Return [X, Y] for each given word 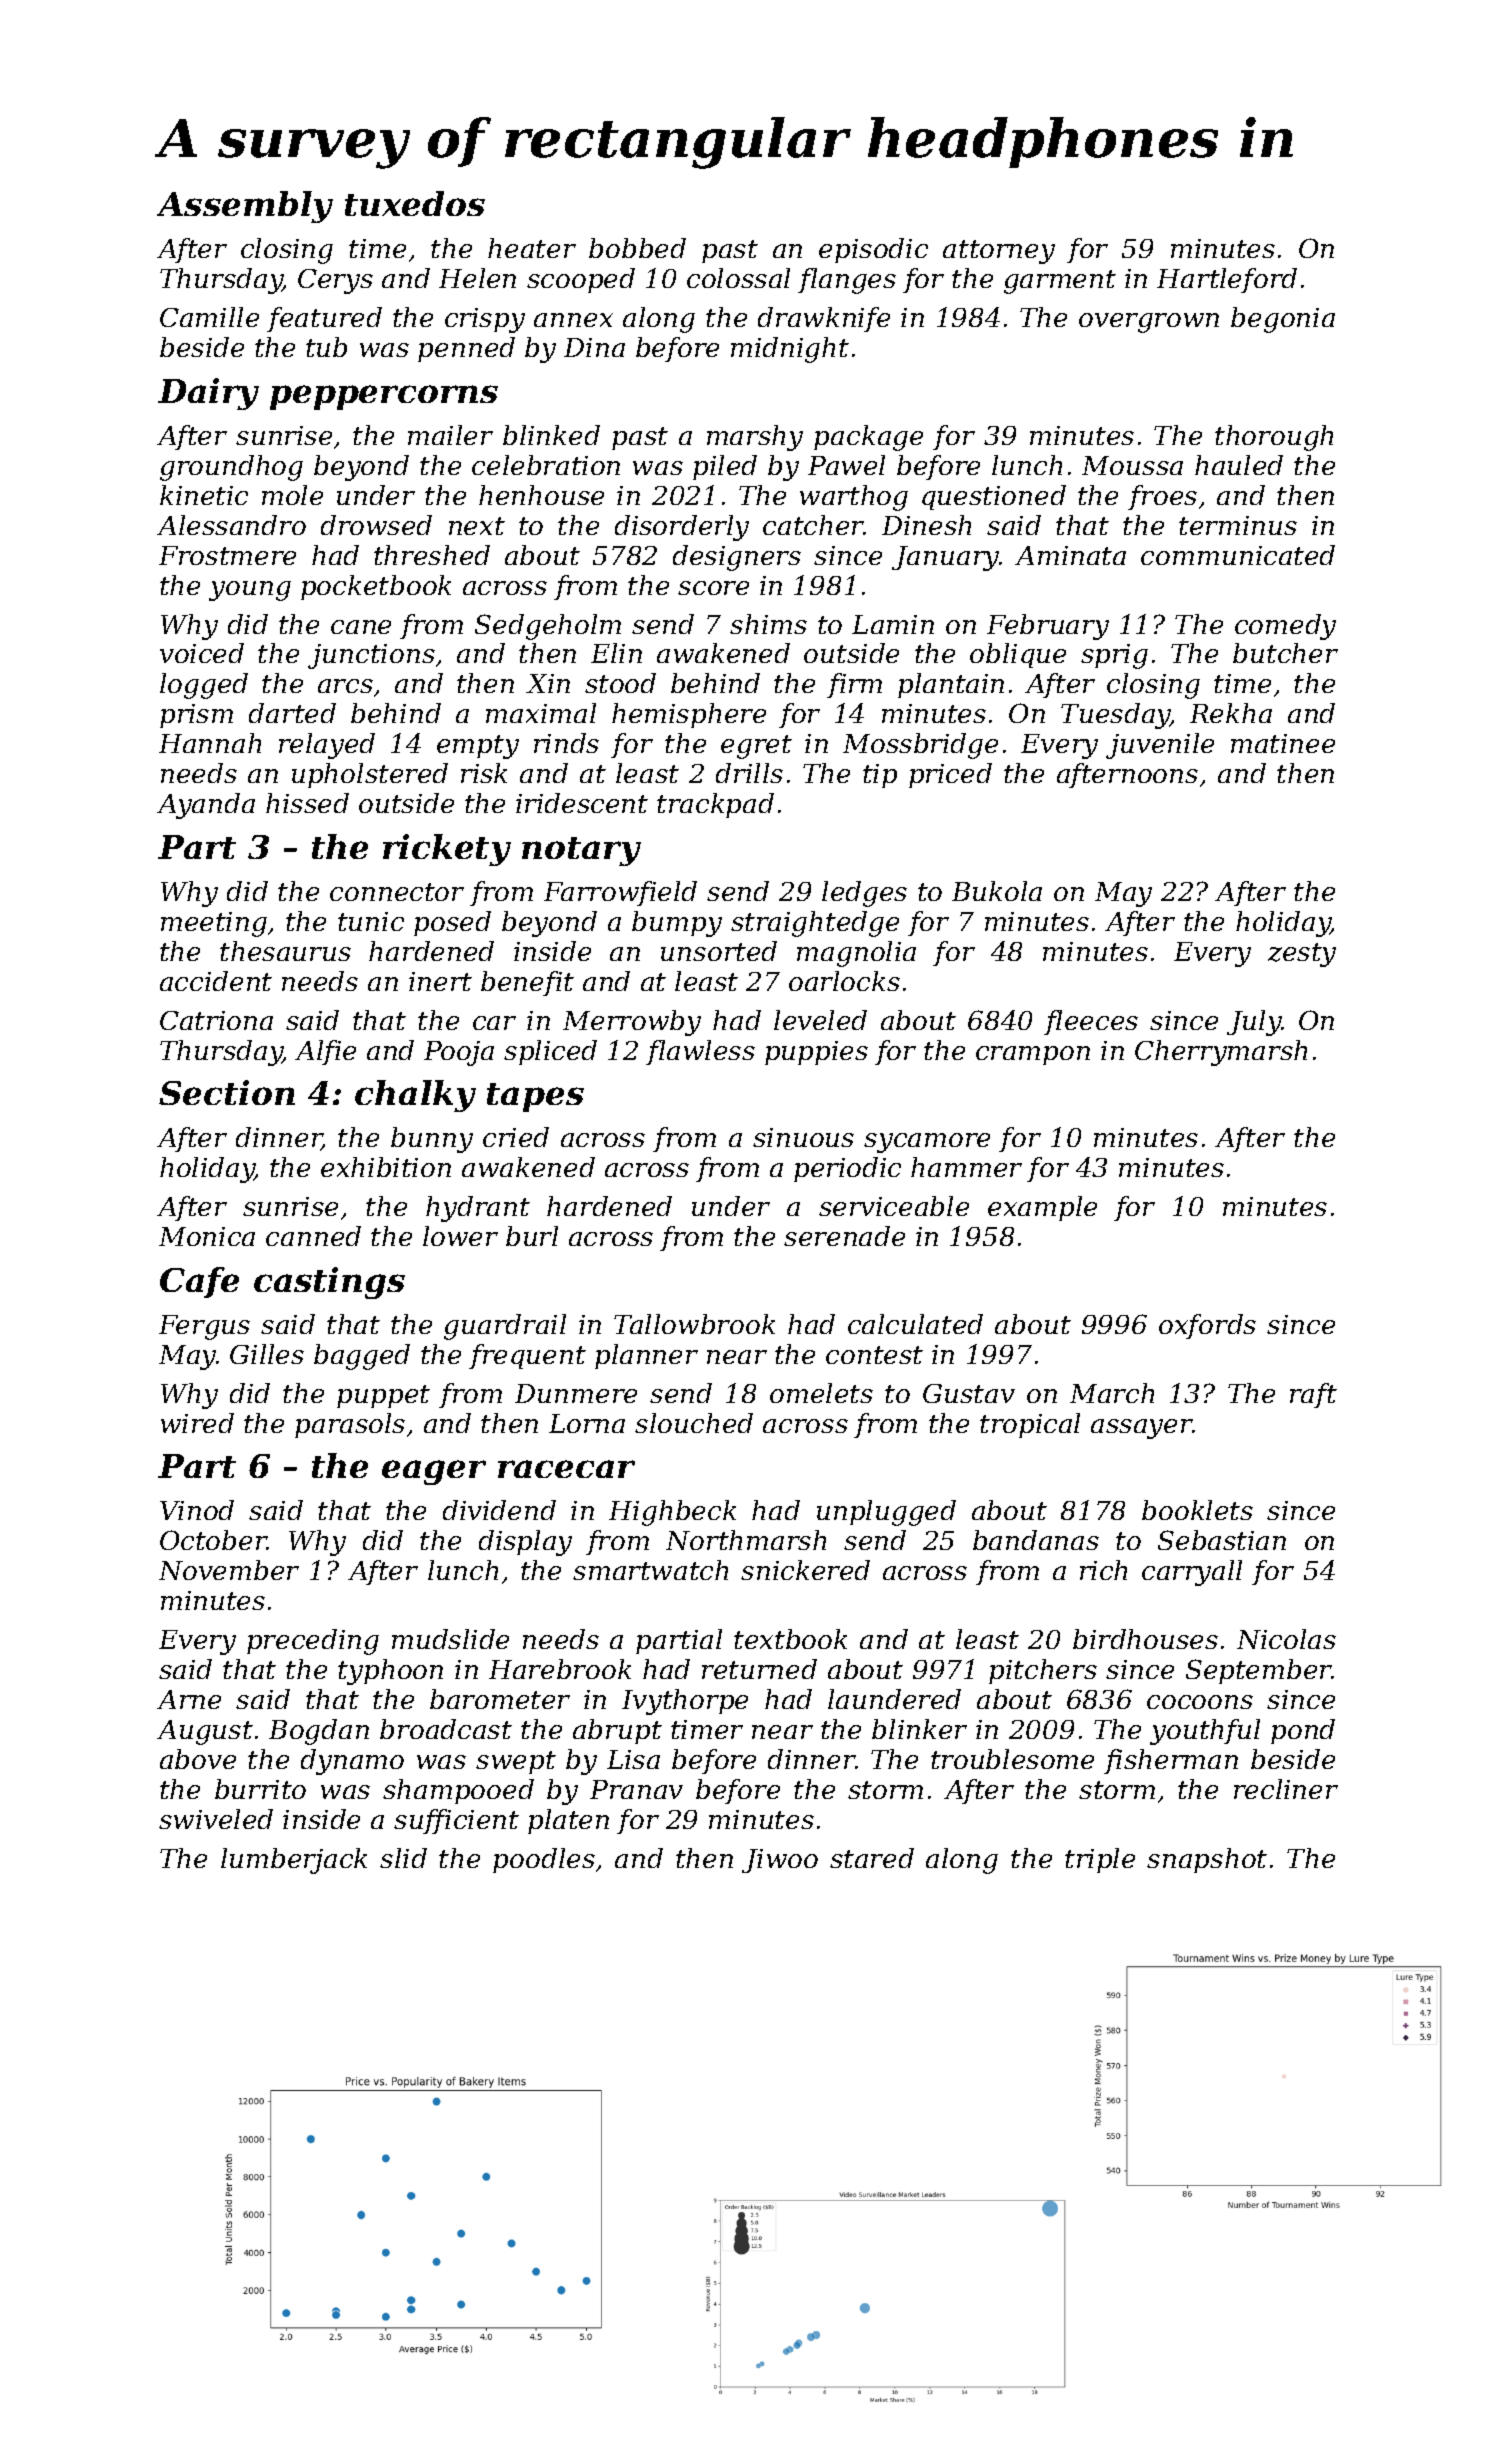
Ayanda [206, 806]
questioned [994, 497]
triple [1100, 1860]
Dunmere [576, 1393]
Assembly [245, 207]
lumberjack [294, 1861]
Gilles [267, 1354]
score [713, 588]
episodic [873, 250]
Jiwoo [780, 1861]
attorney [999, 252]
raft [1313, 1395]
